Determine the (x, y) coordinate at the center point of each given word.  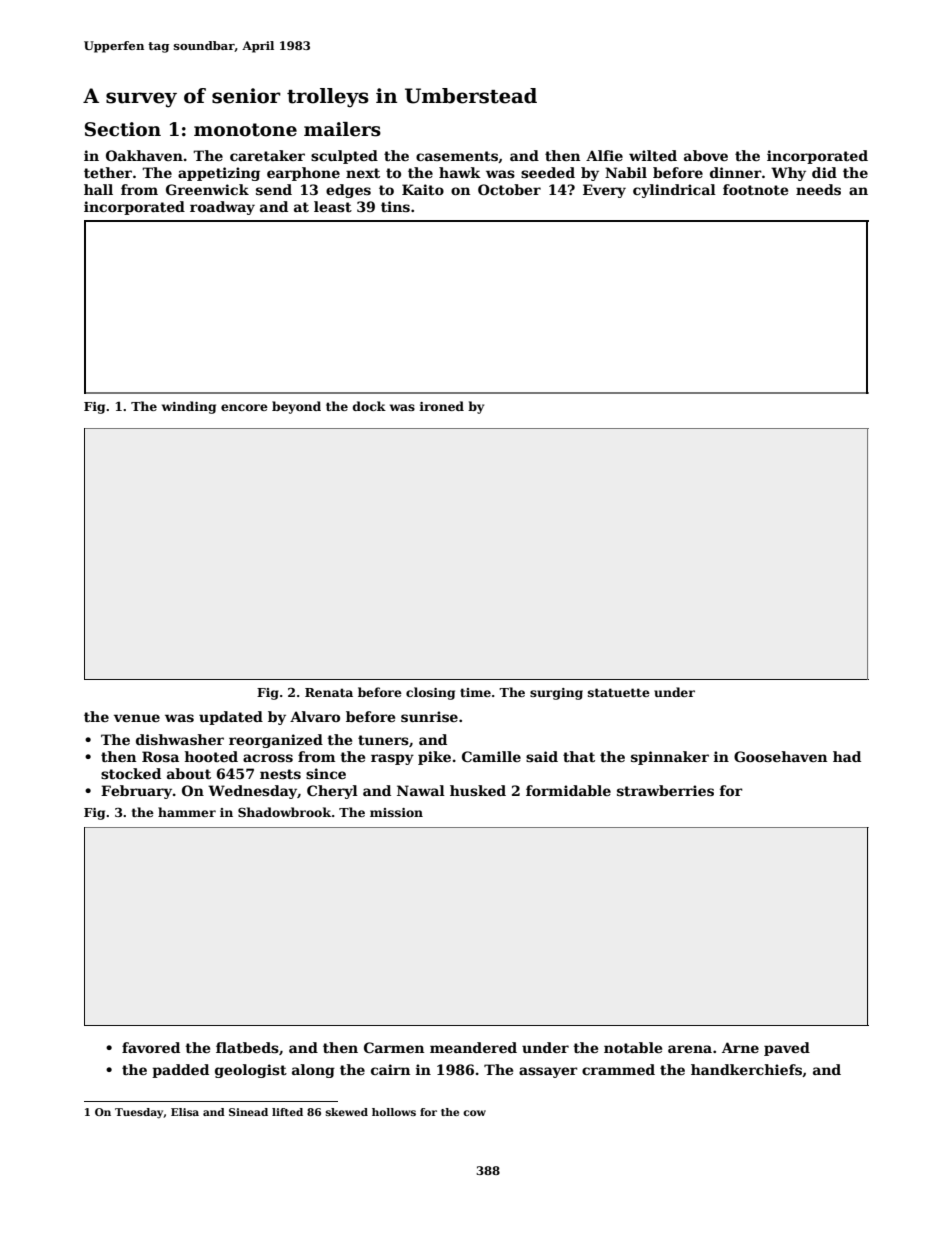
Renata (329, 692)
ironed (442, 406)
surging (556, 694)
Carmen (394, 1047)
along (313, 1071)
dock (369, 406)
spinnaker (670, 758)
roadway (222, 208)
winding (189, 407)
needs (818, 189)
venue (137, 718)
